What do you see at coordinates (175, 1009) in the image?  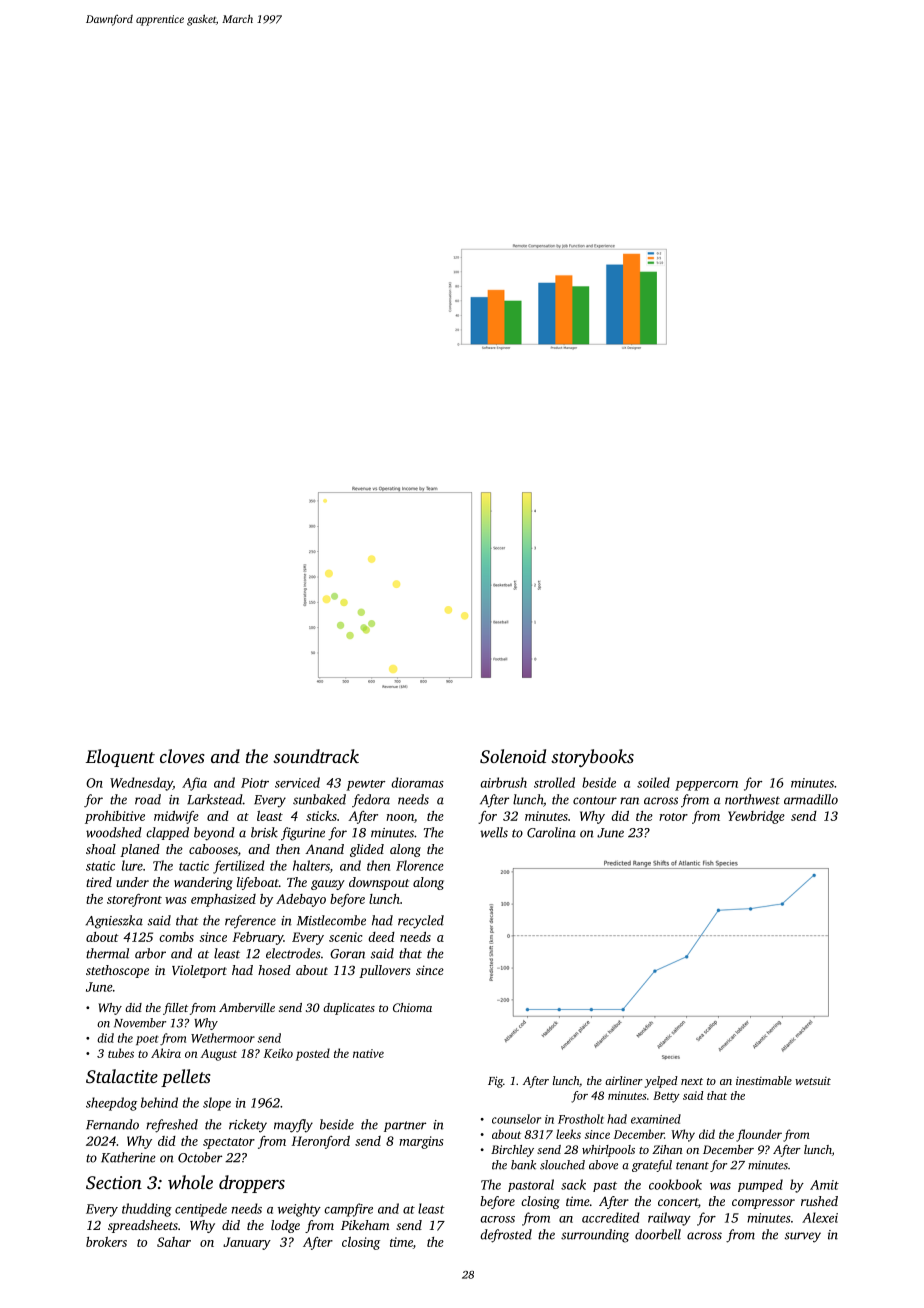 I see `fillet` at bounding box center [175, 1009].
